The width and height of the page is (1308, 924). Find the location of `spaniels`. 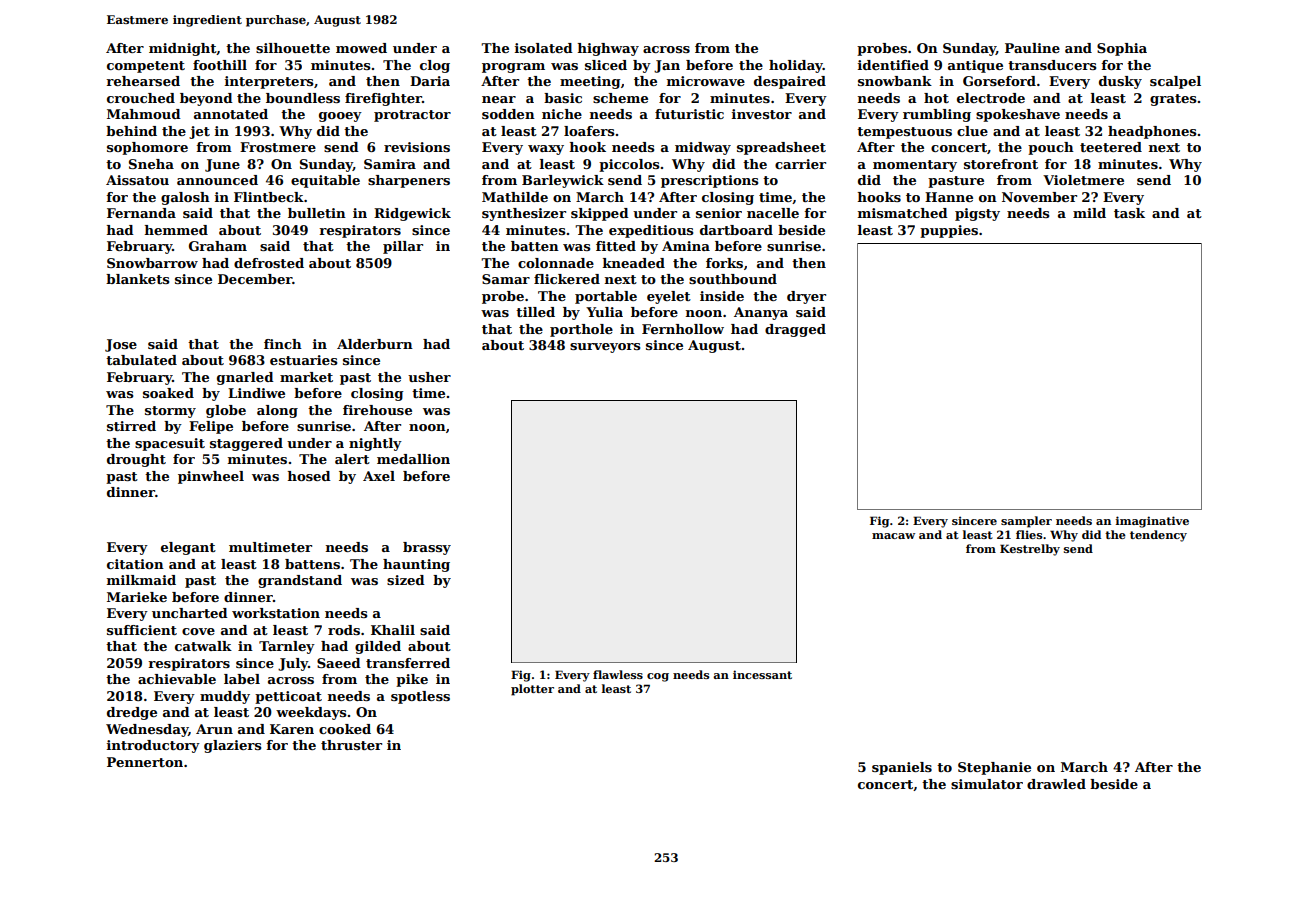

spaniels is located at coordinates (902, 768).
